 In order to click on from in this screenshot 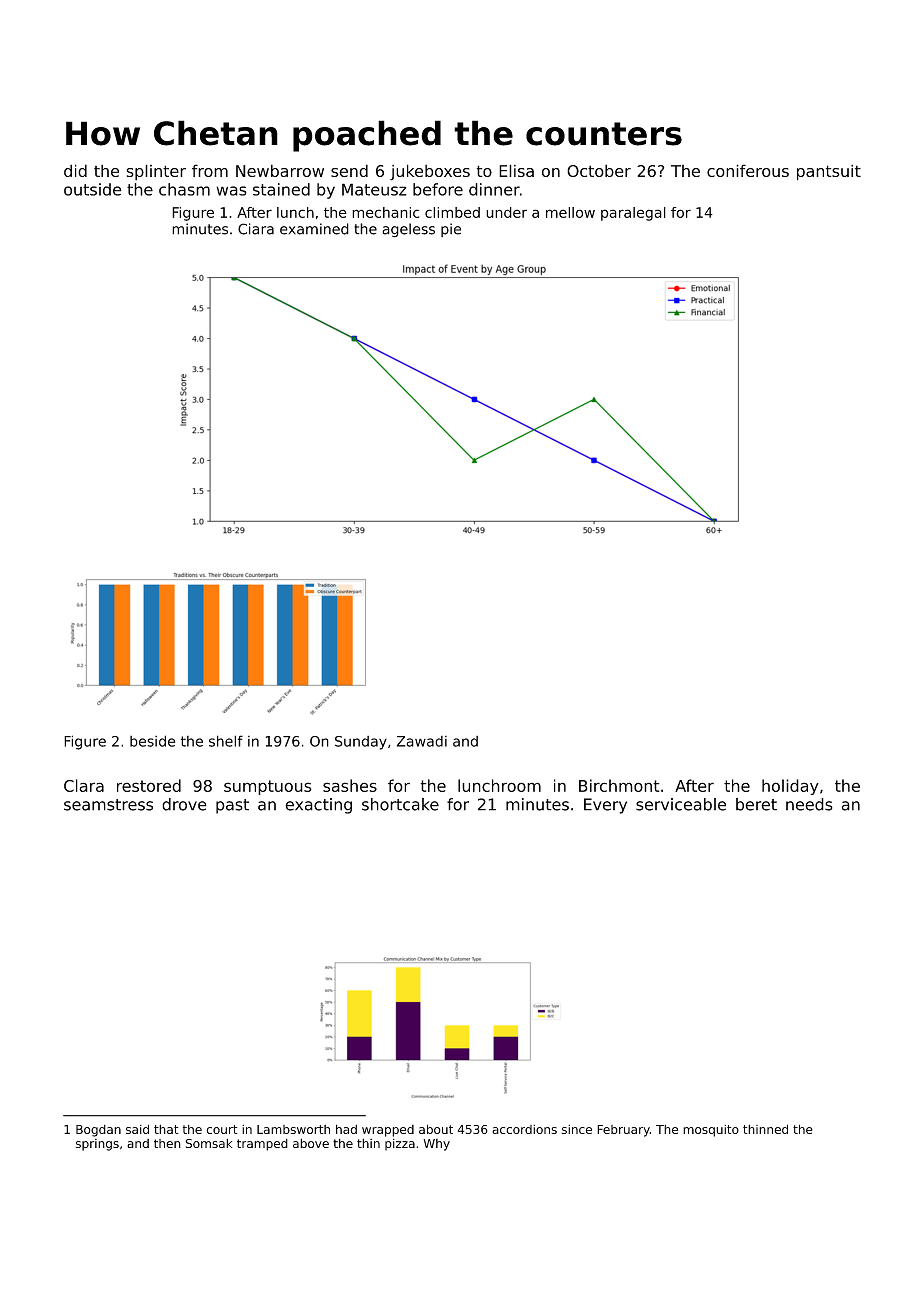, I will do `click(210, 170)`.
